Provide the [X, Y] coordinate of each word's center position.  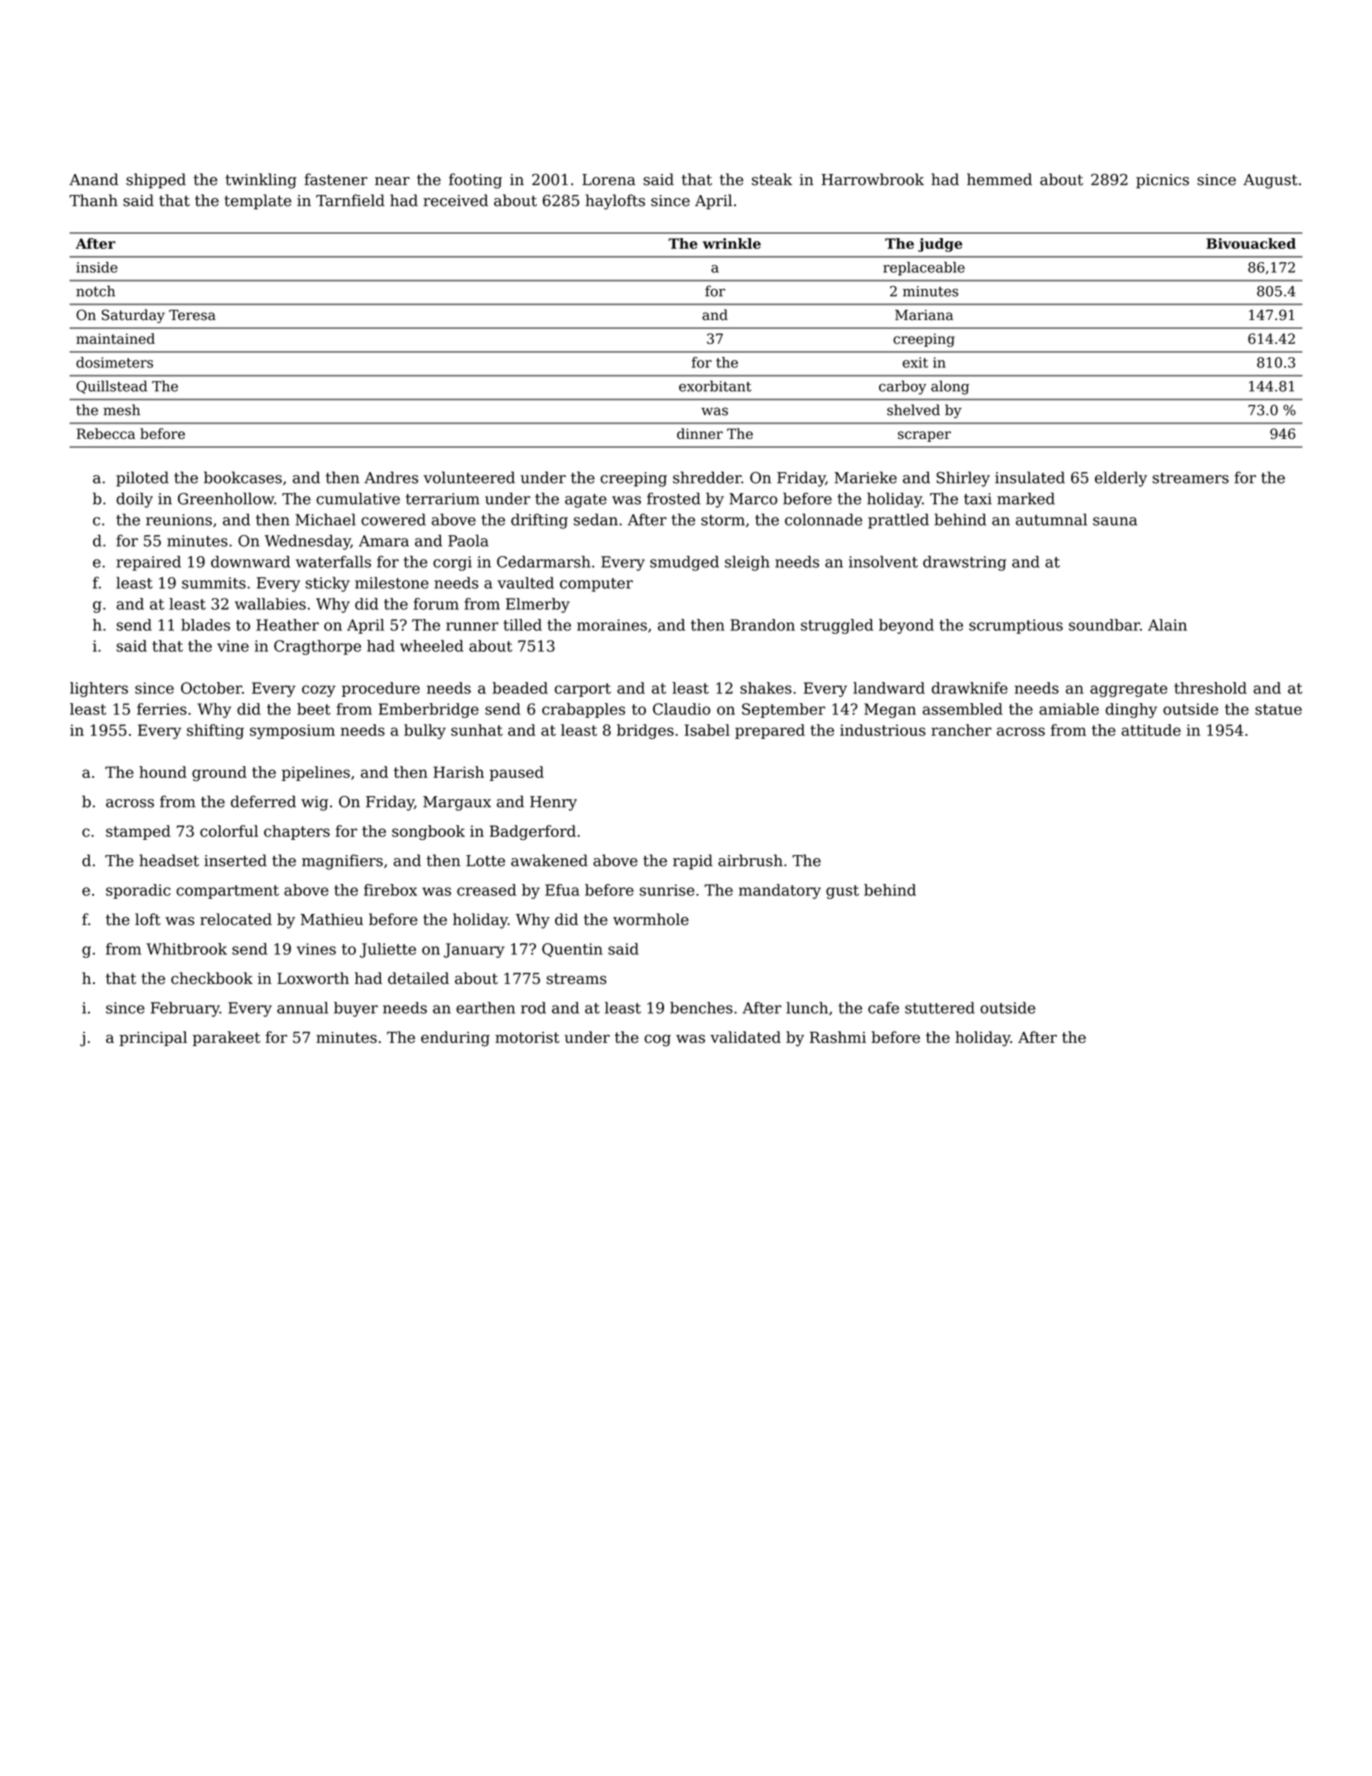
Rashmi [838, 1037]
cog [657, 1040]
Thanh [93, 200]
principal [153, 1038]
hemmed [999, 179]
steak [772, 179]
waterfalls [333, 562]
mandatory [780, 891]
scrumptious [1016, 626]
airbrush [750, 860]
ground [219, 773]
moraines [612, 625]
